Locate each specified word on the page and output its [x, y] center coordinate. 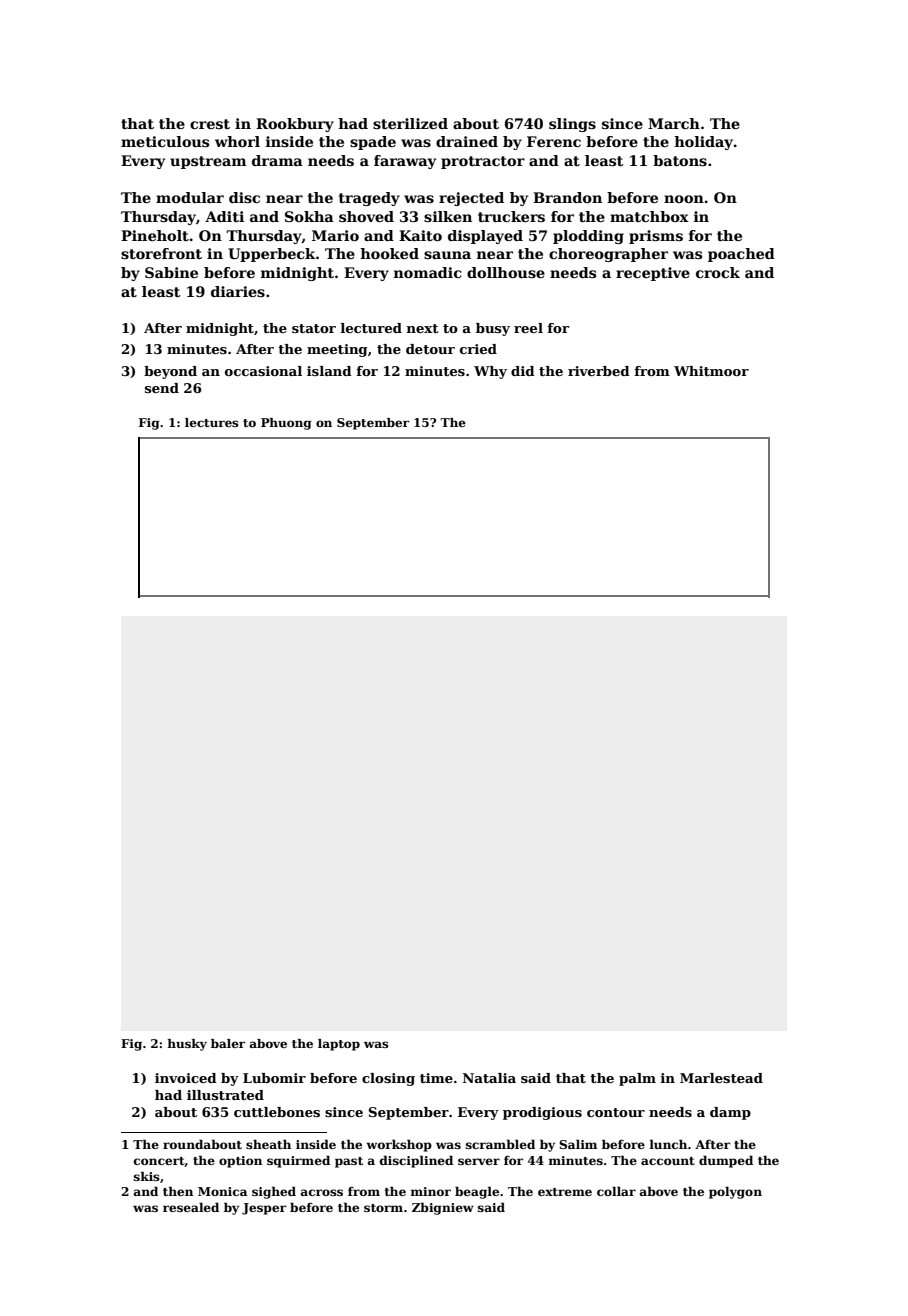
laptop [339, 1045]
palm [637, 1079]
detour [430, 349]
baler [228, 1043]
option [240, 1162]
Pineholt [155, 235]
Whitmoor [711, 371]
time [436, 1078]
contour [616, 1112]
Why [490, 372]
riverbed [599, 371]
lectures [212, 422]
